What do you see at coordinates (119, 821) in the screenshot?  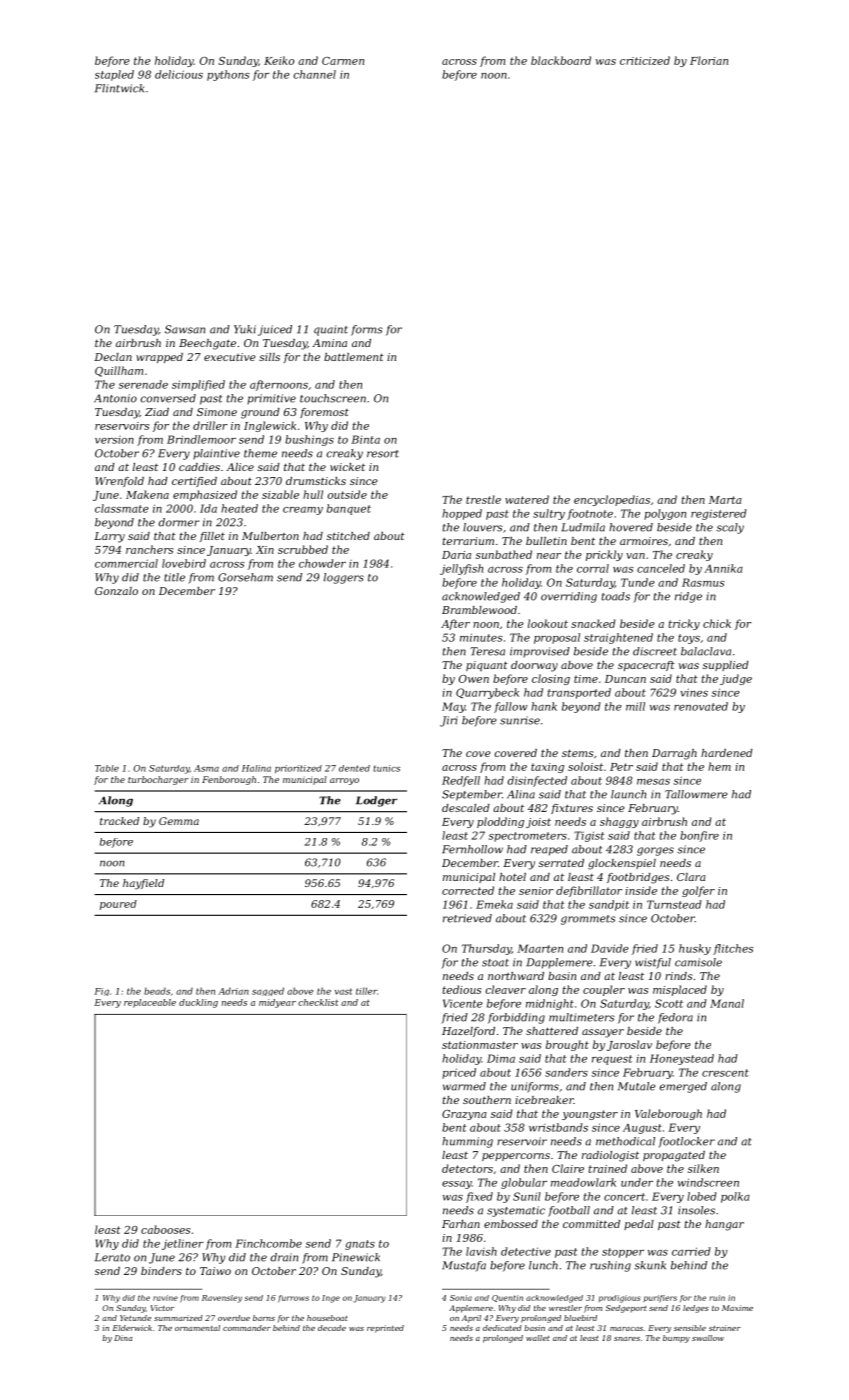 I see `tracked` at bounding box center [119, 821].
